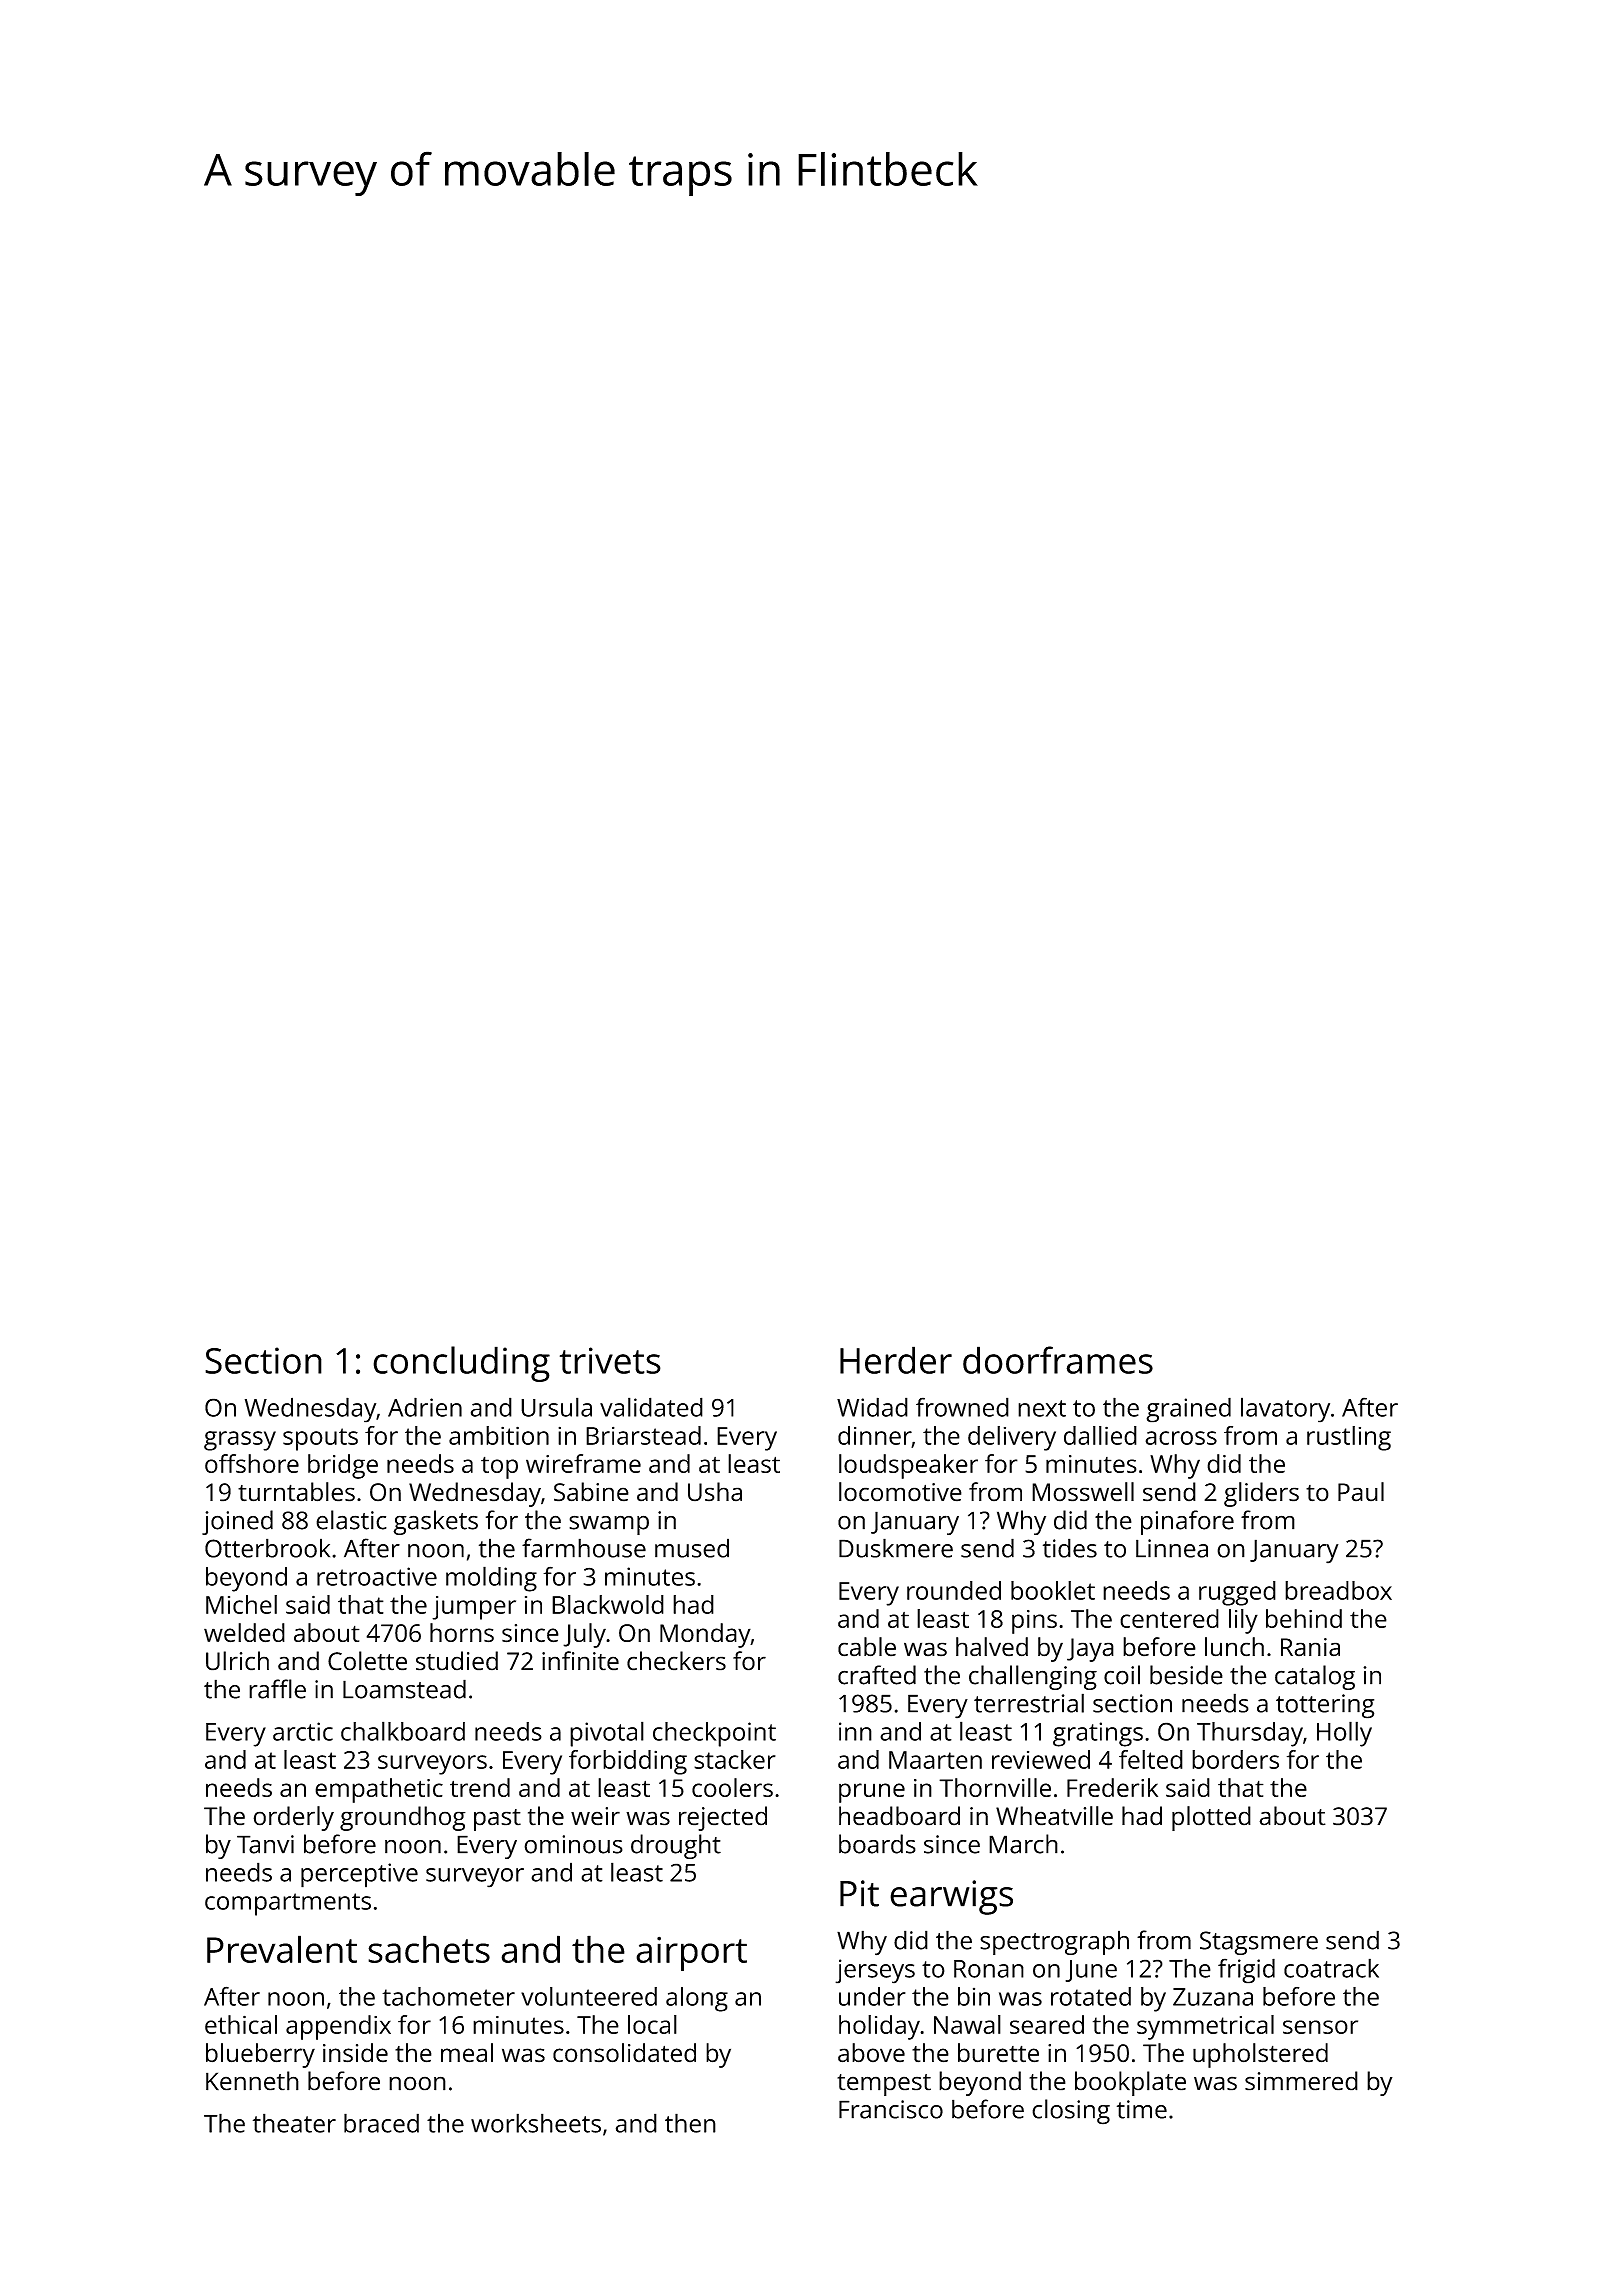 This document has height=2292, width=1620. I want to click on theater, so click(294, 2123).
